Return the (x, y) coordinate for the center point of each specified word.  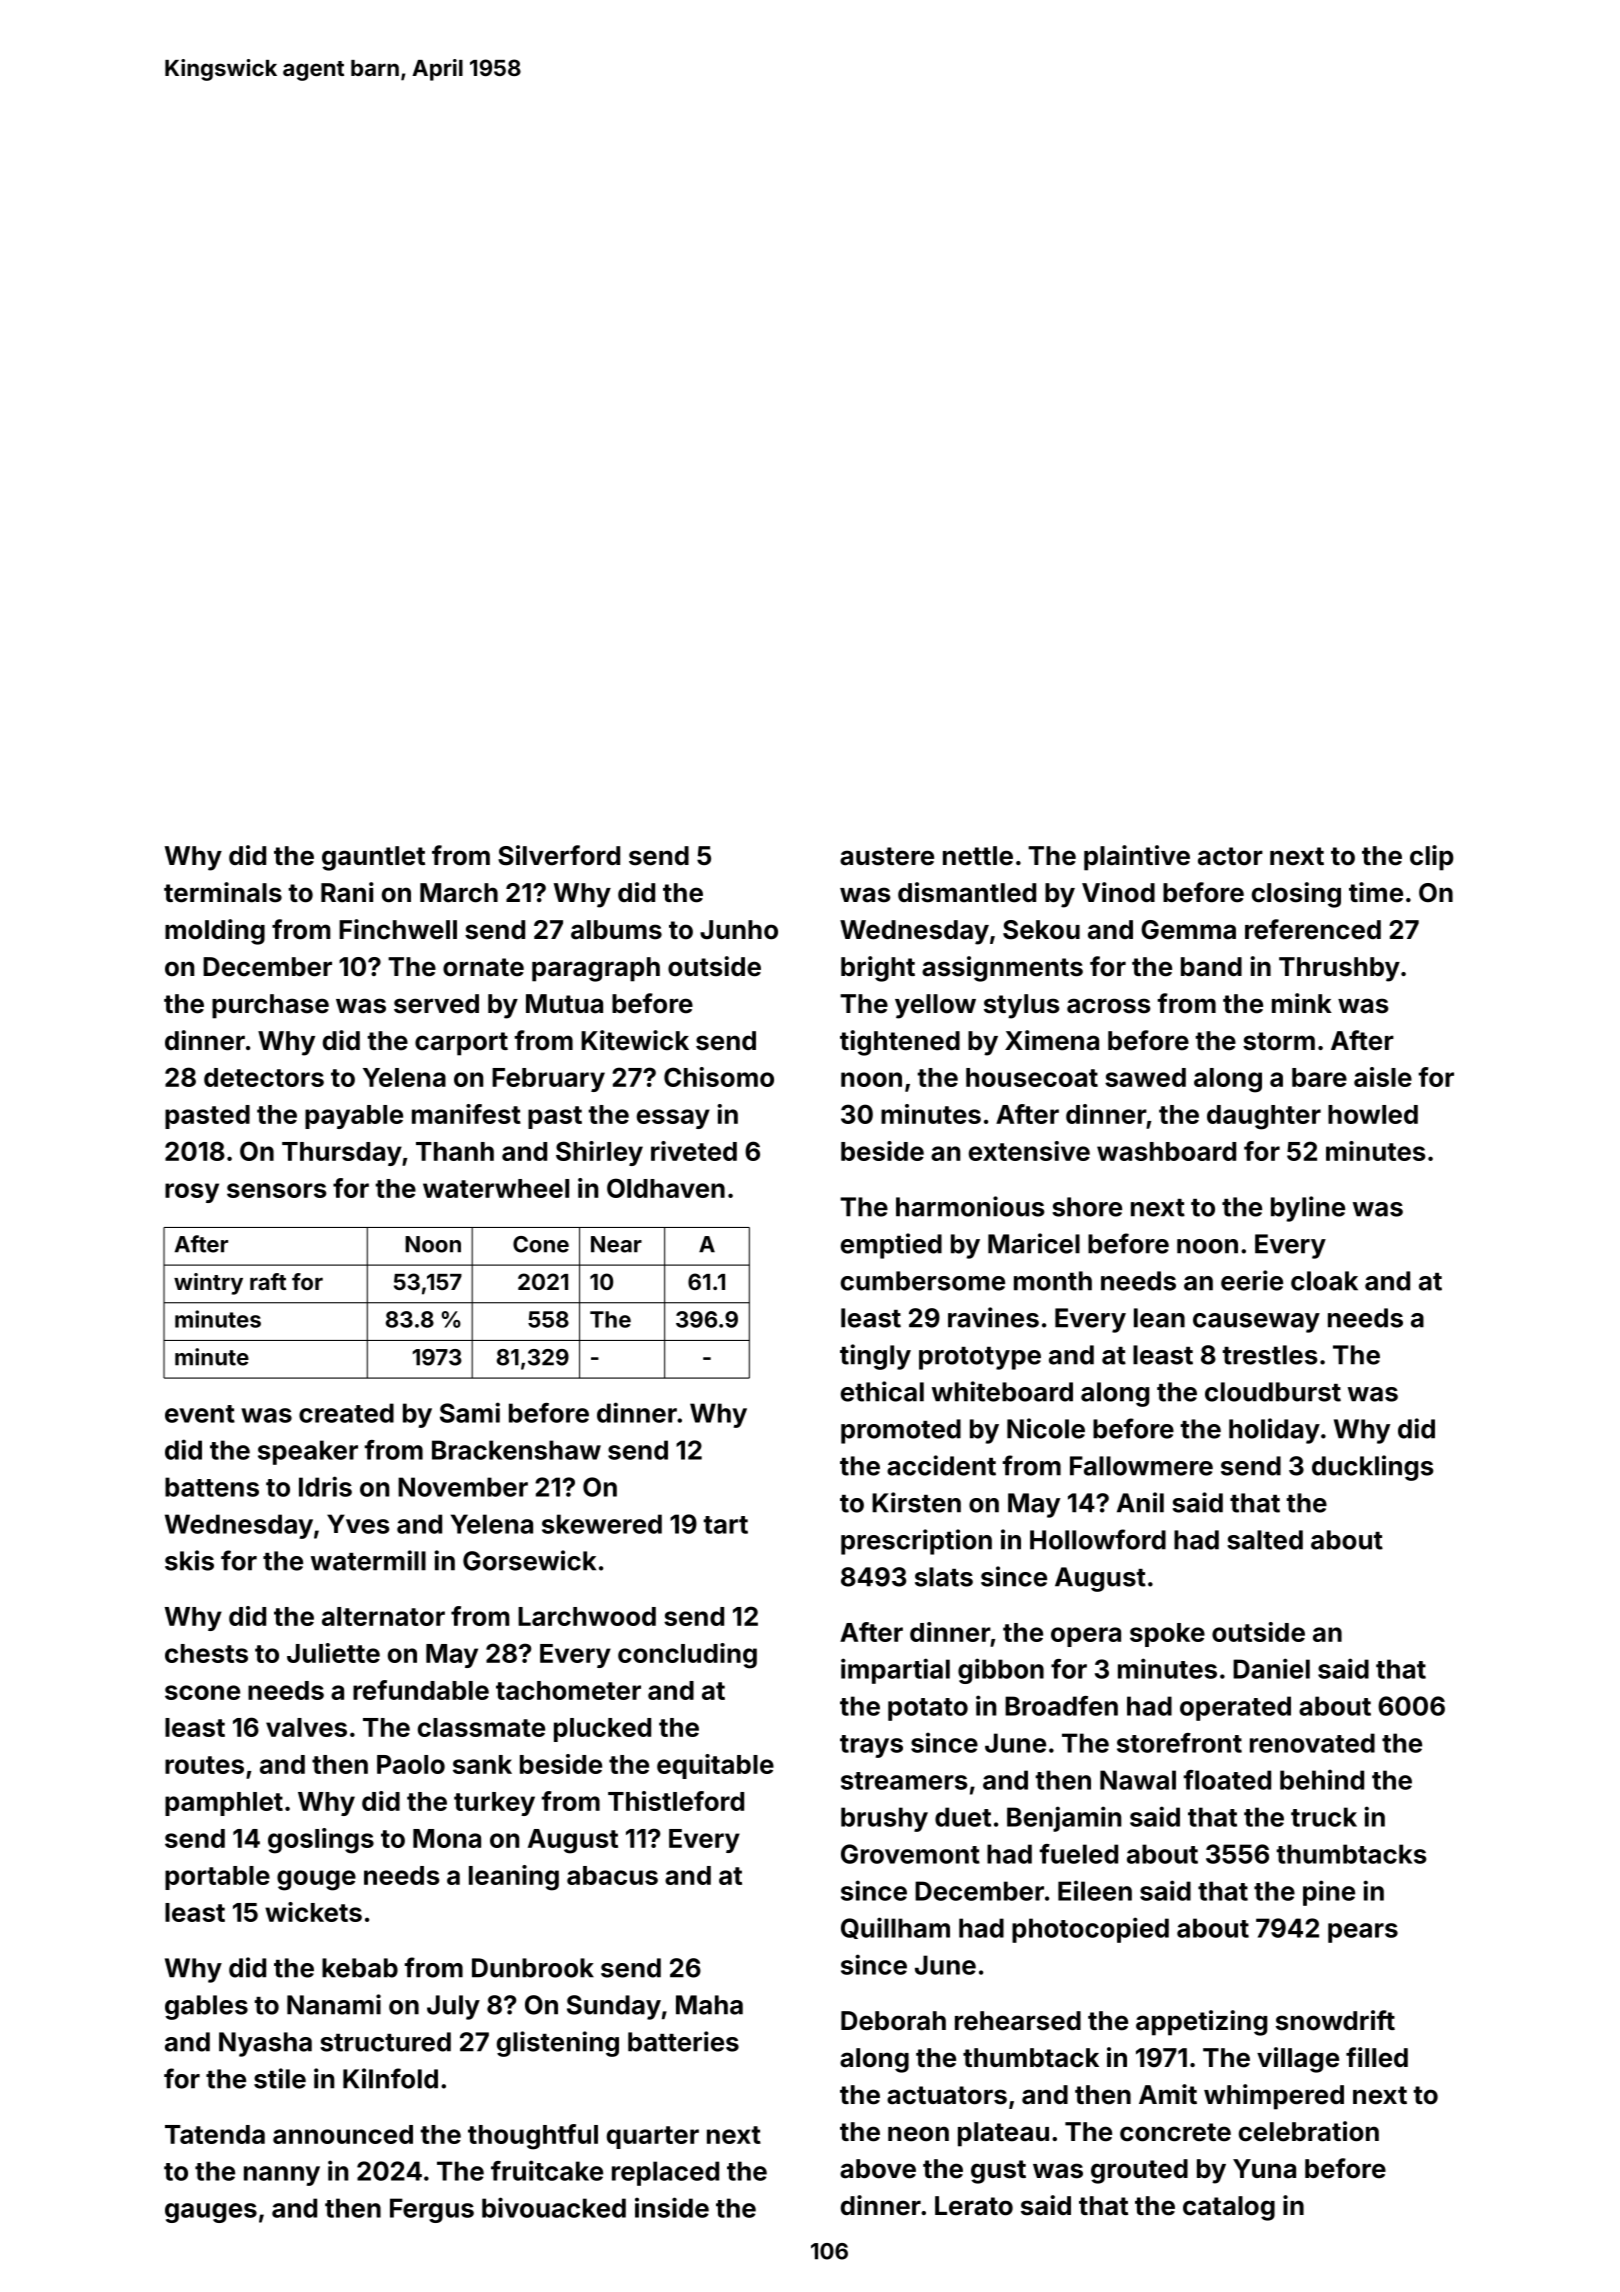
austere (887, 856)
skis (189, 1560)
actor (1230, 856)
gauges (211, 2213)
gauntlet (373, 858)
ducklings (1372, 1468)
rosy (192, 1193)
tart (725, 1525)
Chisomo (719, 1077)
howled (1373, 1114)
